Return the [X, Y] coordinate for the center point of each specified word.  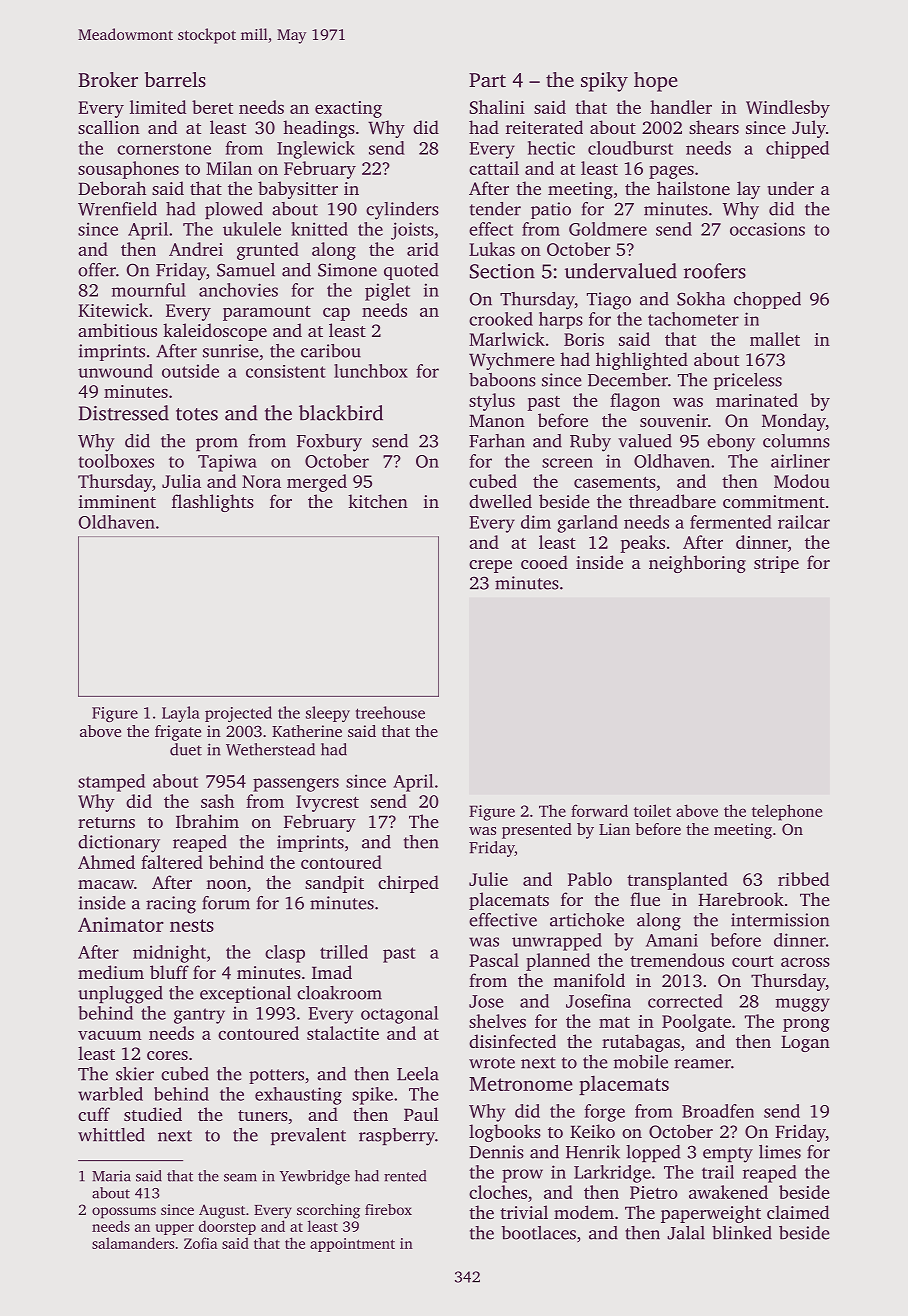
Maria [111, 1176]
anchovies [238, 290]
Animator [121, 924]
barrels [175, 79]
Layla [181, 714]
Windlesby [788, 109]
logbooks [505, 1133]
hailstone [693, 188]
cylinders [402, 211]
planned [558, 962]
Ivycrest [327, 803]
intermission [780, 920]
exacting [348, 109]
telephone [787, 812]
